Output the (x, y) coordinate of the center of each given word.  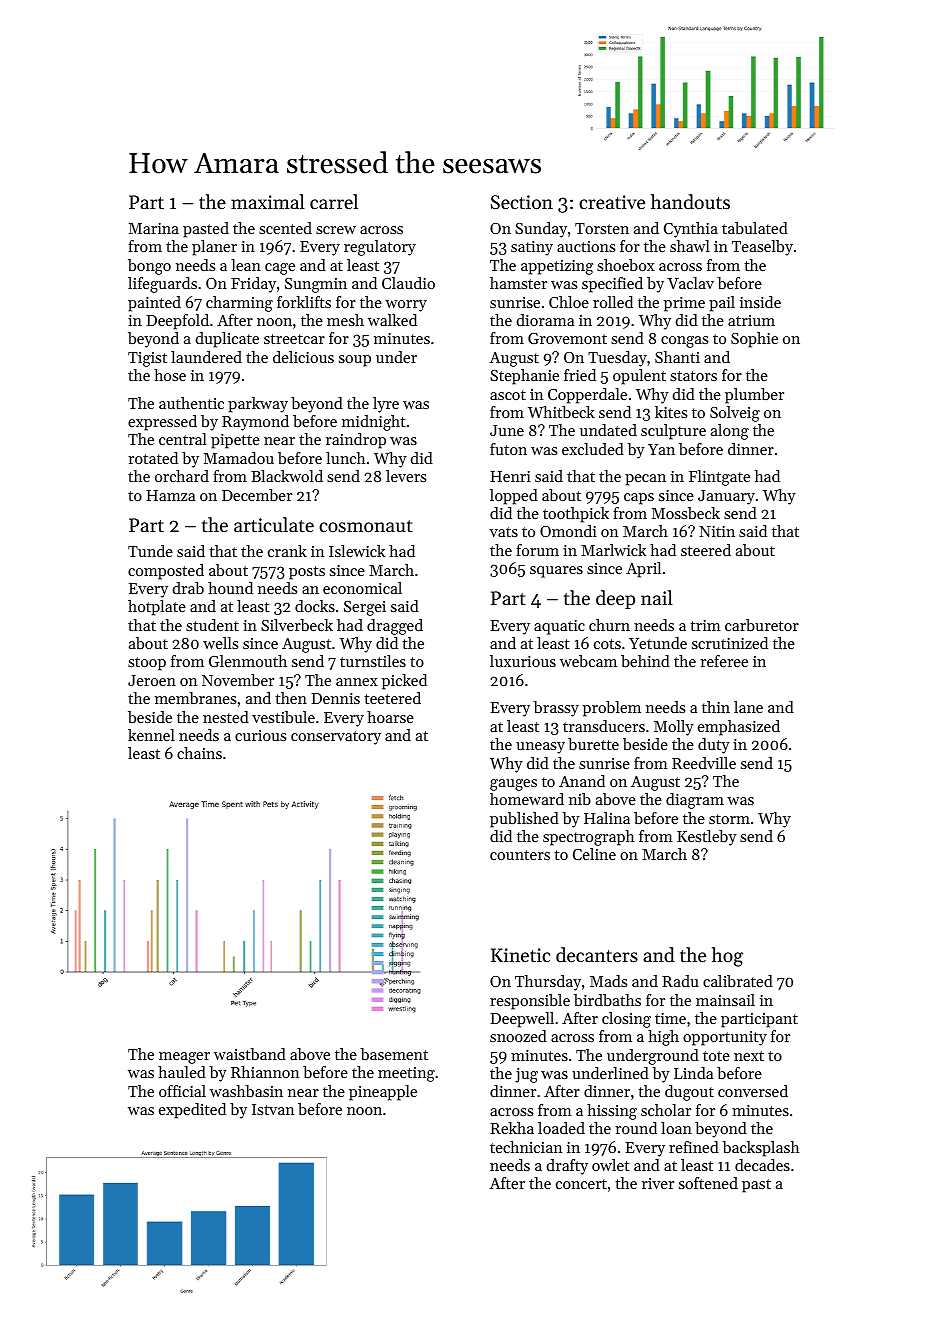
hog (727, 957)
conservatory (336, 738)
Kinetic (520, 955)
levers (406, 476)
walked (392, 320)
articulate (274, 524)
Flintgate (719, 478)
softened (708, 1183)
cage (280, 269)
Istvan (273, 1109)
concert (581, 1184)
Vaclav (690, 283)
